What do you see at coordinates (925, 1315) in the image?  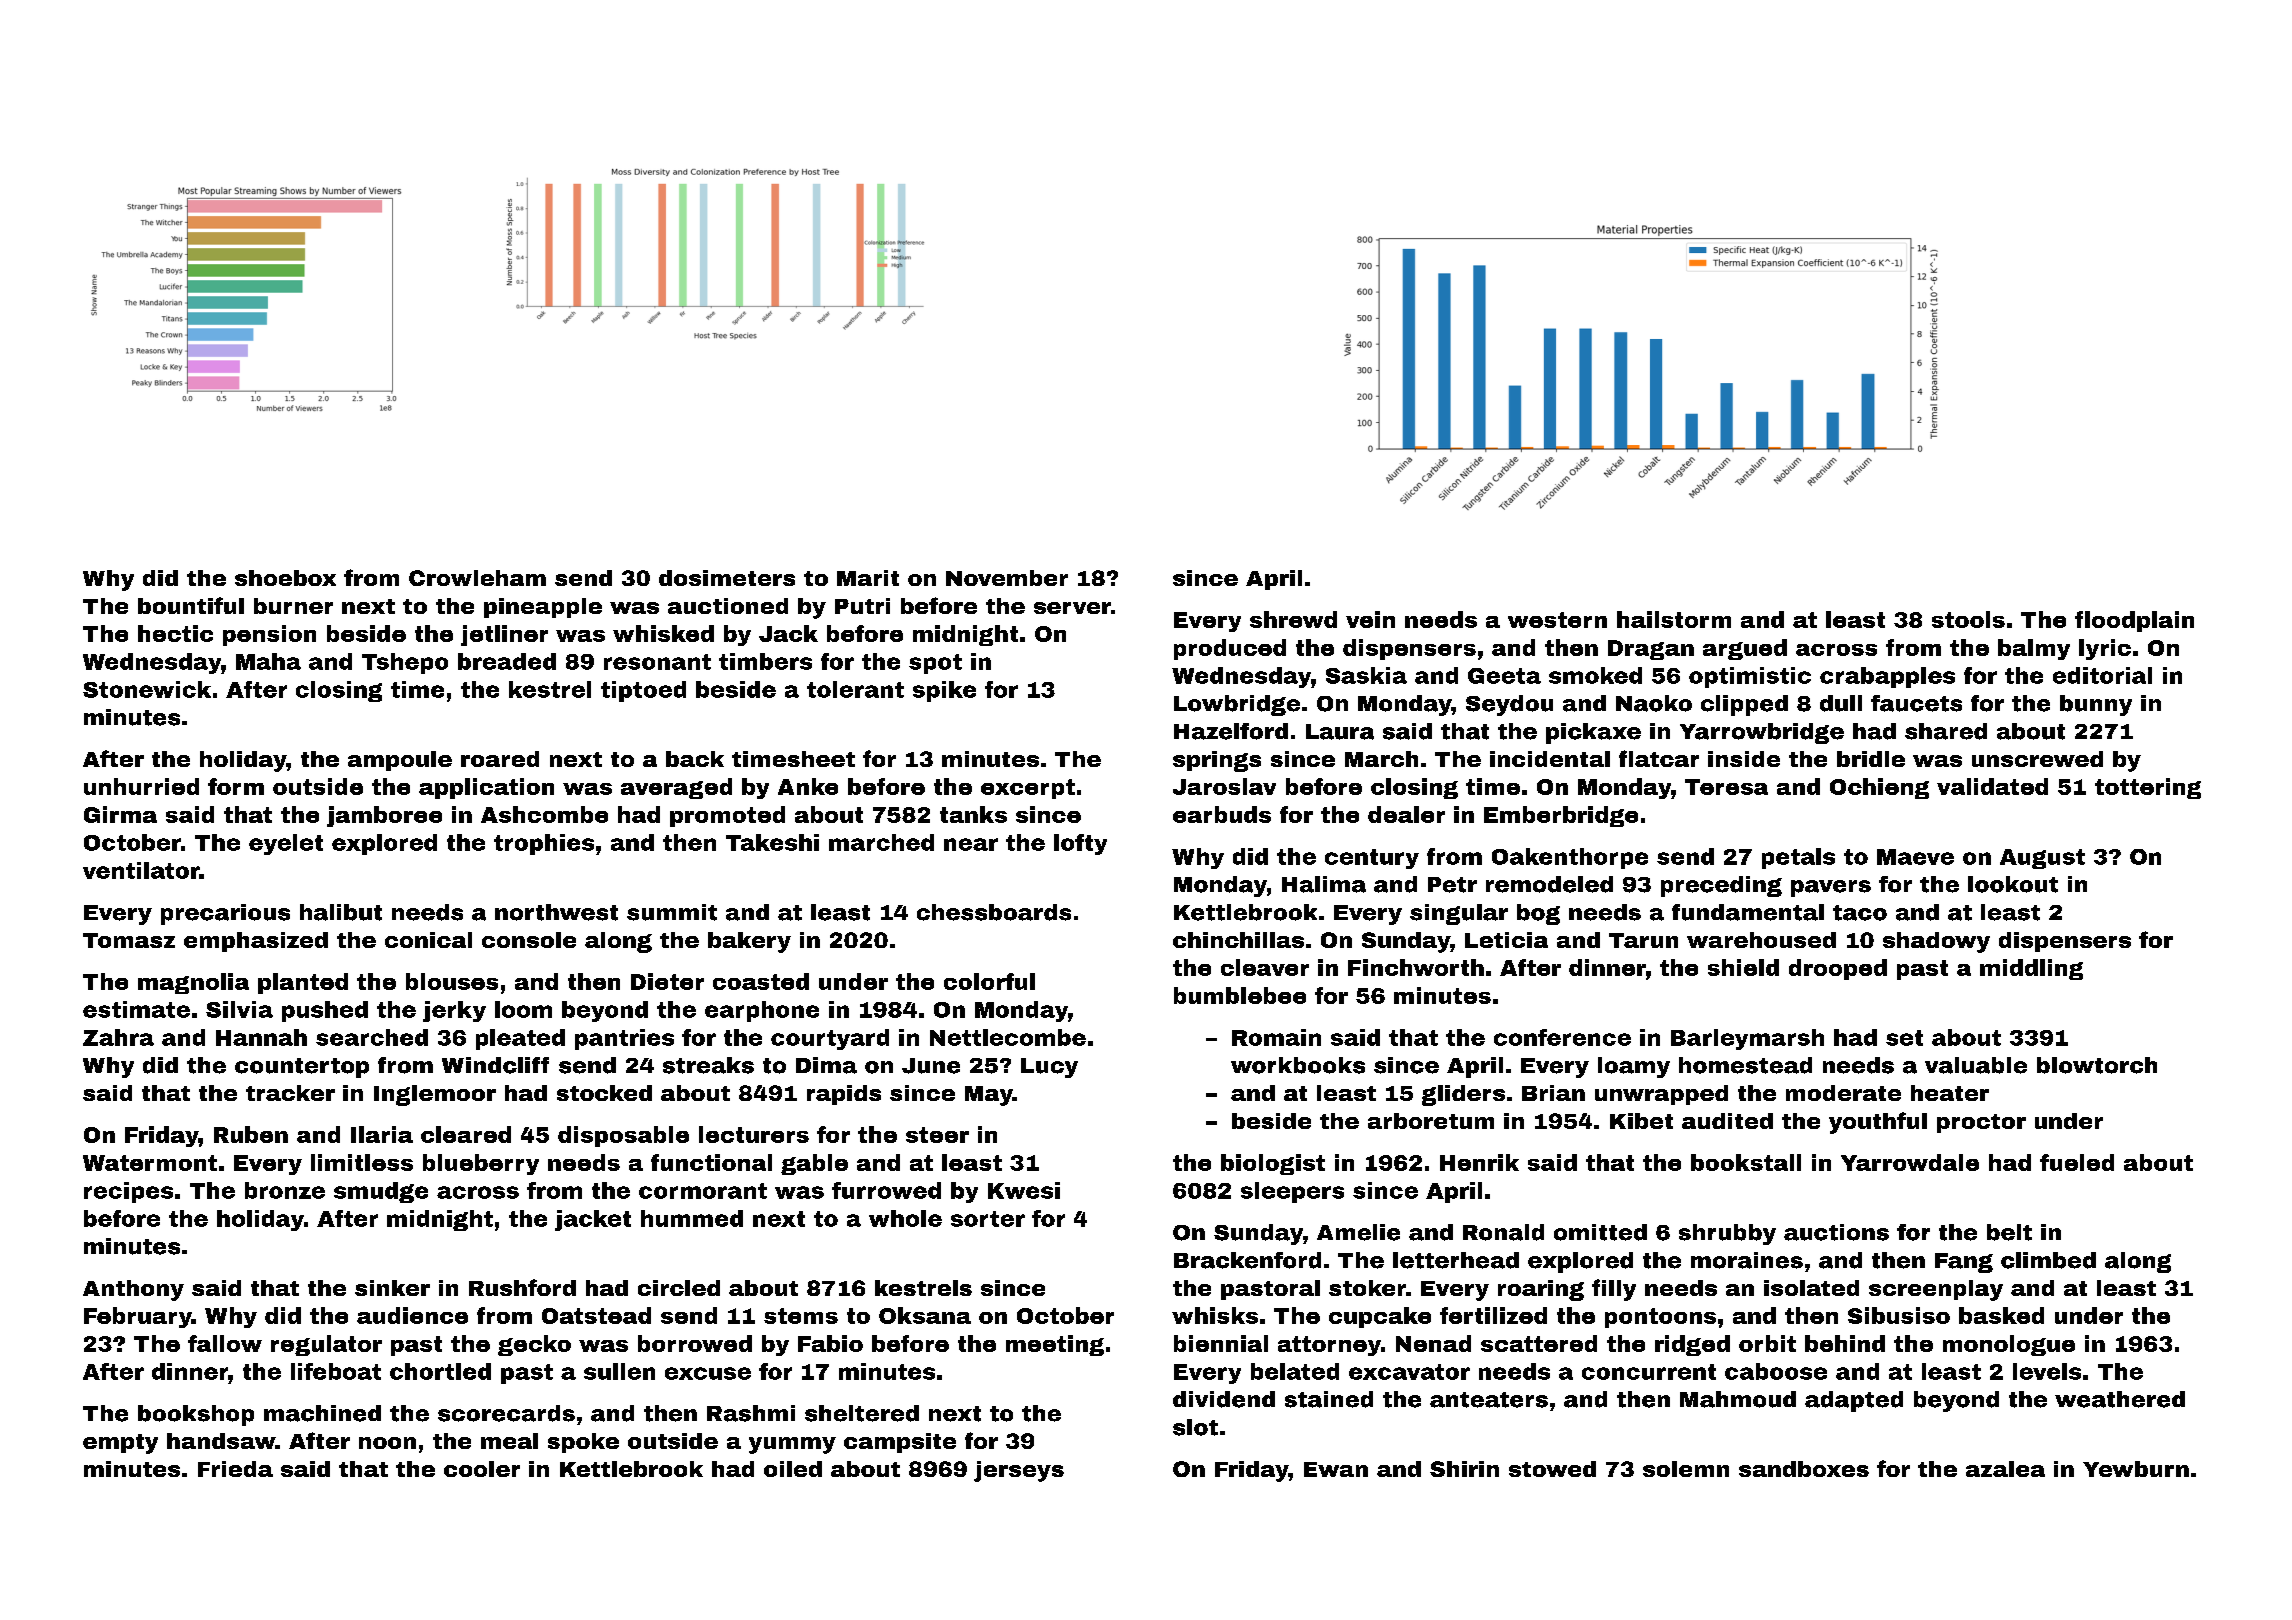 I see `Oksana` at bounding box center [925, 1315].
